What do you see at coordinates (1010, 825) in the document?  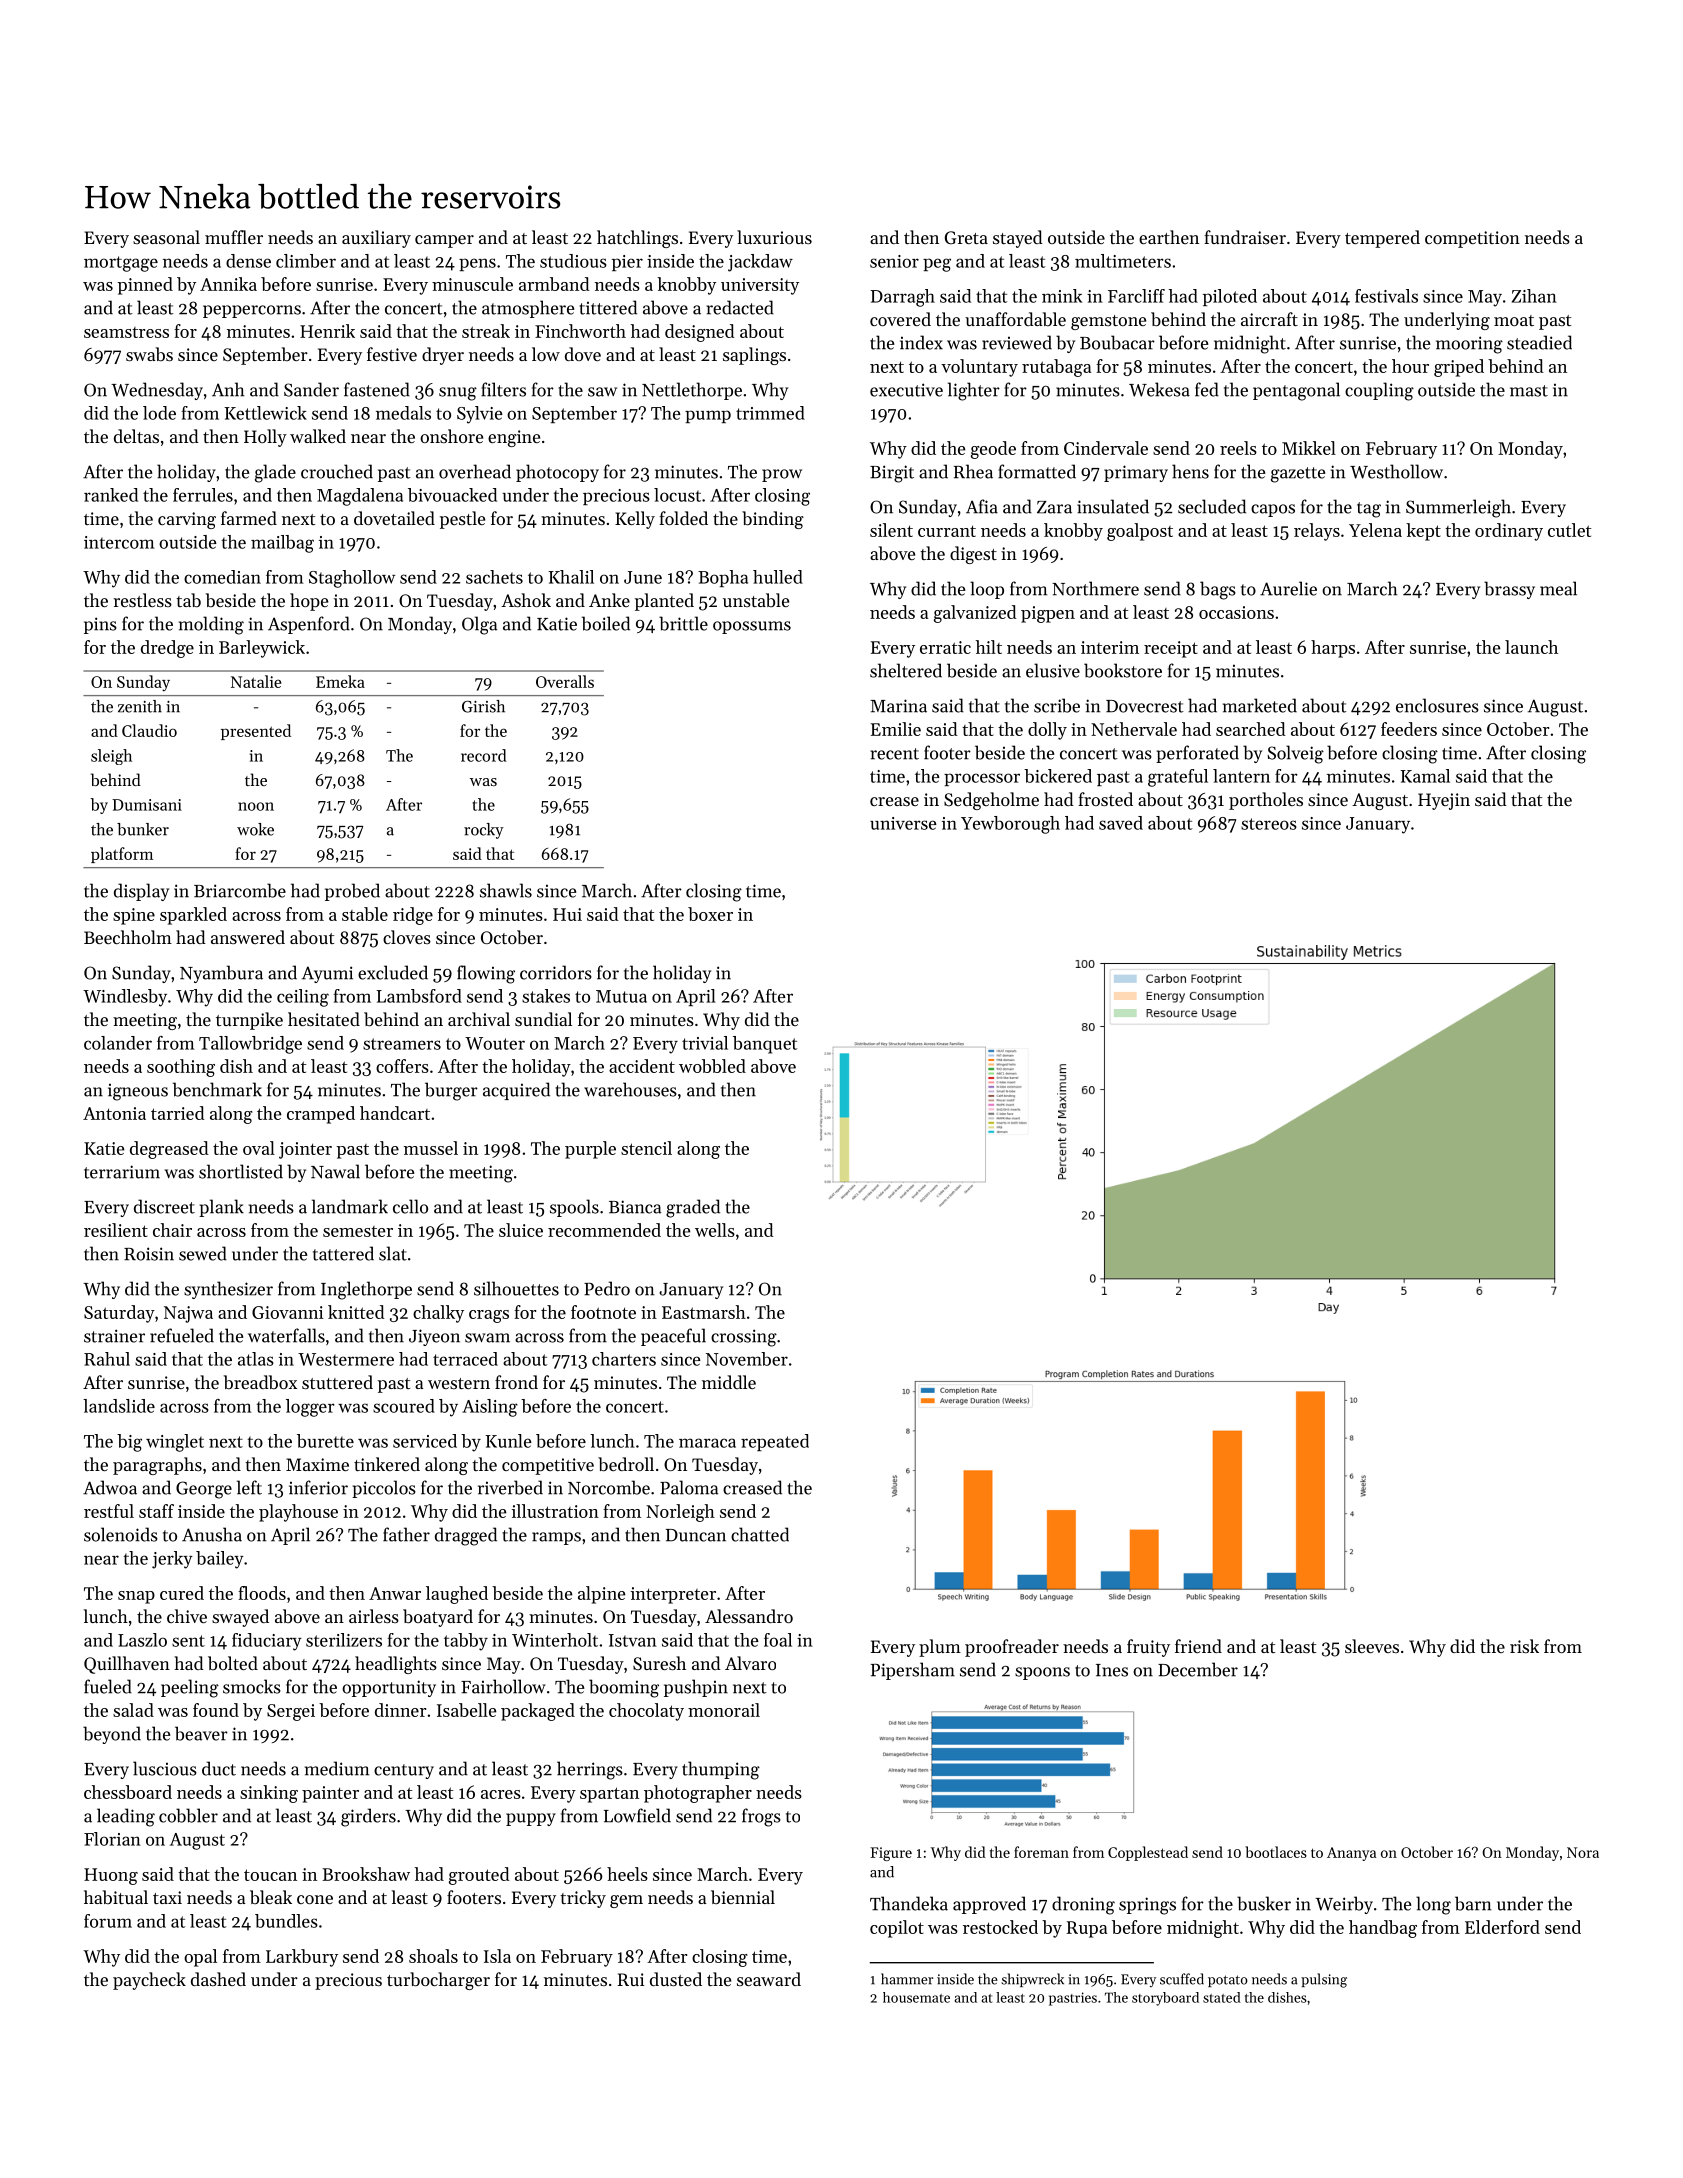 I see `Yewborough` at bounding box center [1010, 825].
